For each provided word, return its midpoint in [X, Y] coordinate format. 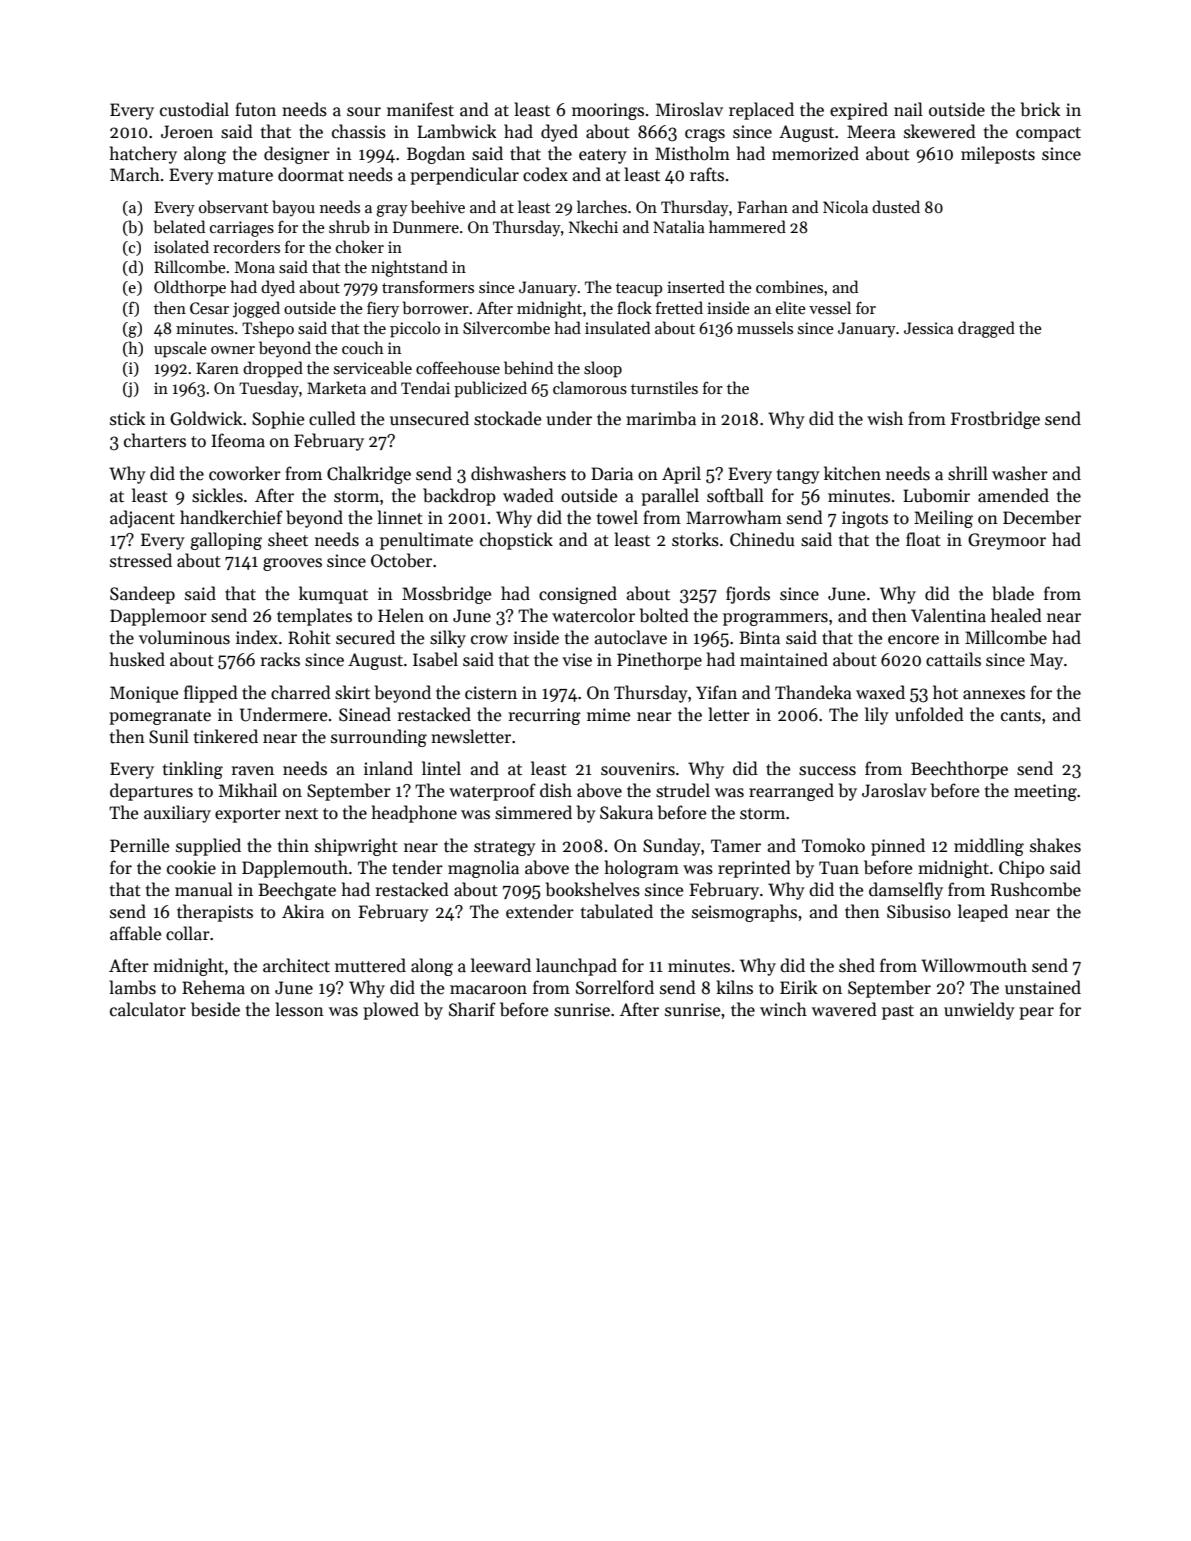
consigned [578, 595]
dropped [273, 369]
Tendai [425, 387]
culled [332, 418]
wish [885, 418]
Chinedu [762, 539]
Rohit [309, 637]
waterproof [492, 792]
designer [297, 155]
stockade [507, 418]
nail [908, 109]
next [301, 814]
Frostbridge [995, 420]
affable [135, 933]
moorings [608, 111]
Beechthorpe [959, 770]
